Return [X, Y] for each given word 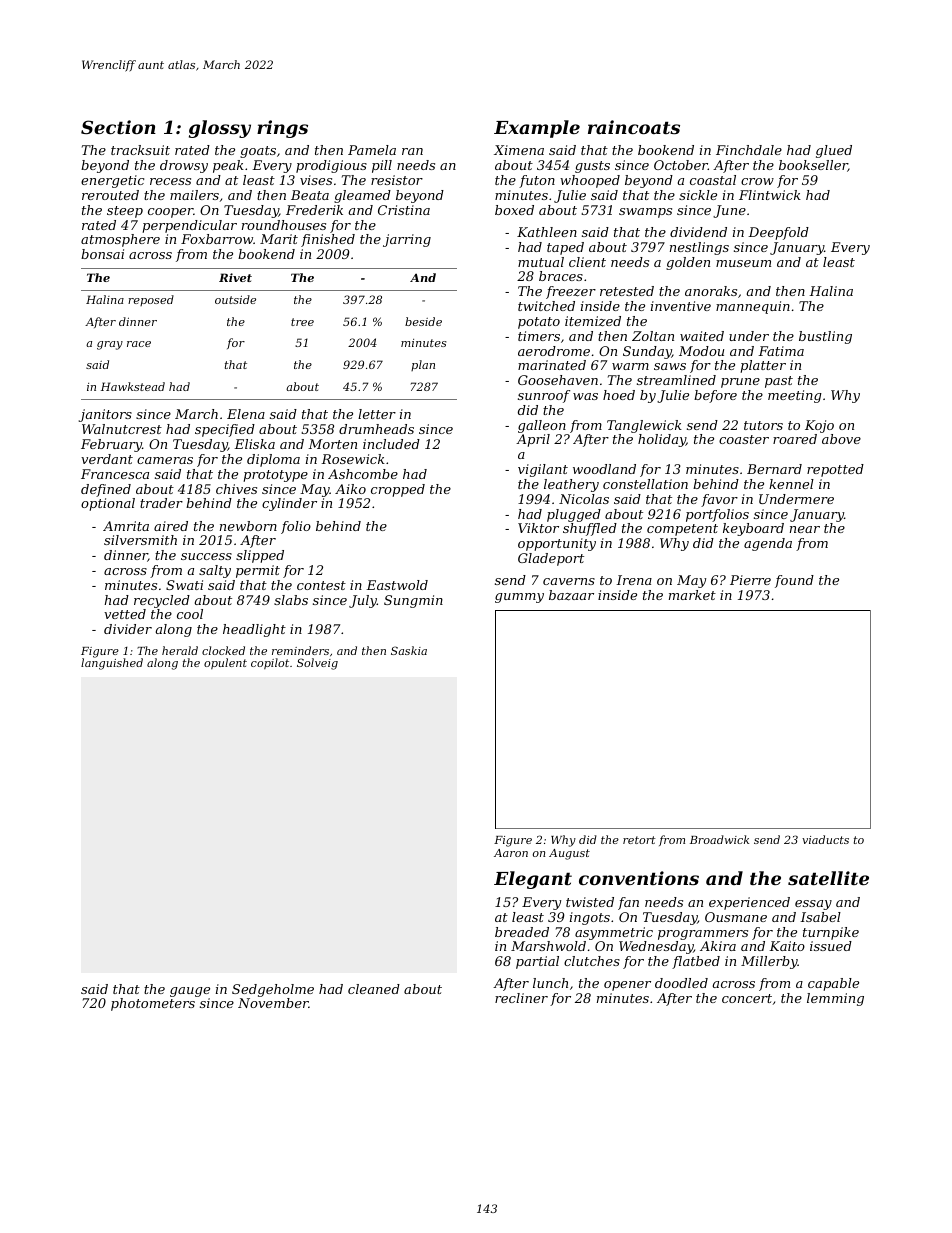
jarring [407, 240]
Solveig [317, 664]
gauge [190, 992]
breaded [522, 932]
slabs [291, 600]
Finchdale [749, 150]
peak [228, 166]
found [794, 581]
